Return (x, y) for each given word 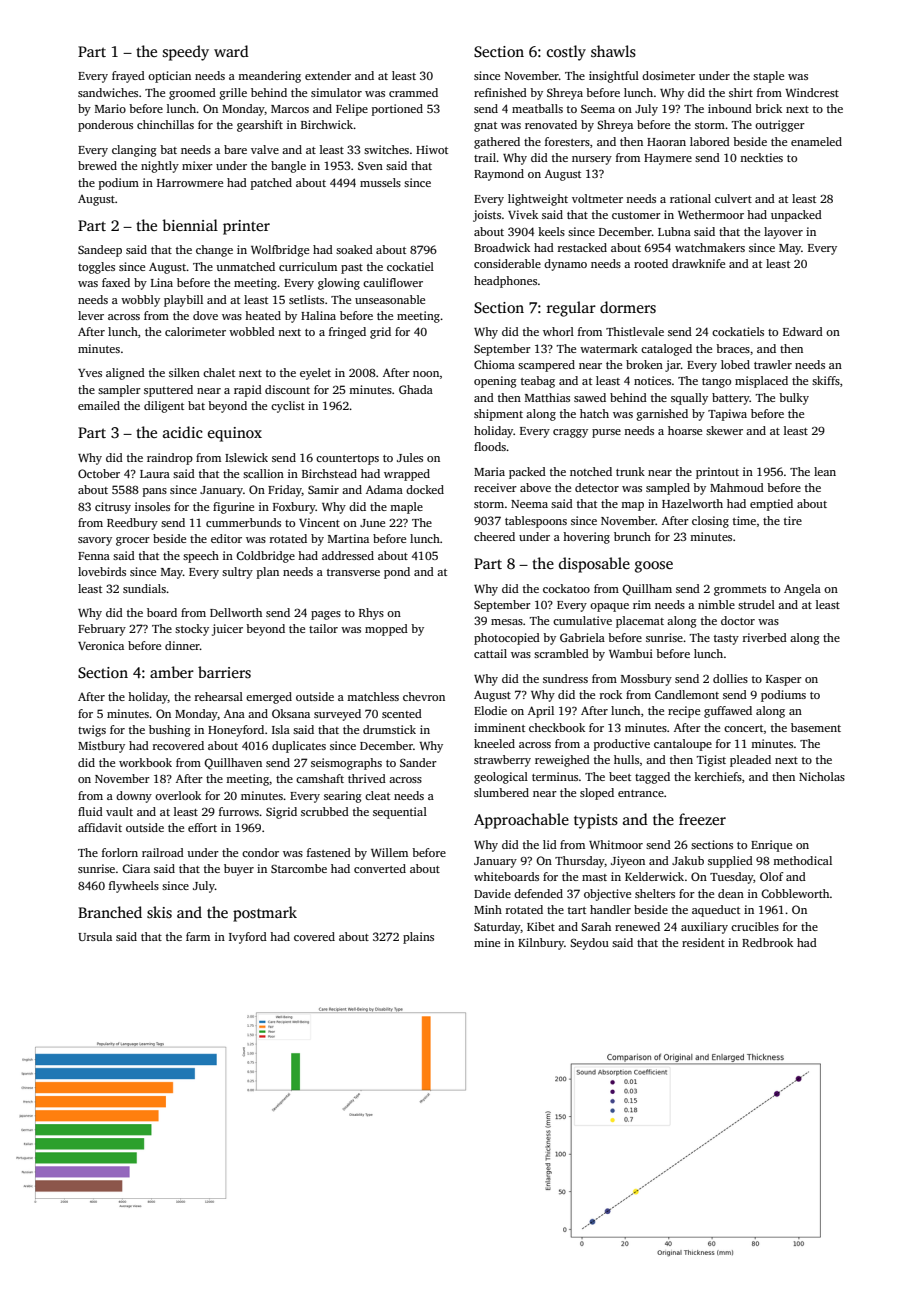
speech (201, 557)
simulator (336, 92)
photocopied (507, 639)
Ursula (95, 936)
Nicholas (822, 776)
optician (169, 77)
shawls (613, 51)
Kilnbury (541, 944)
